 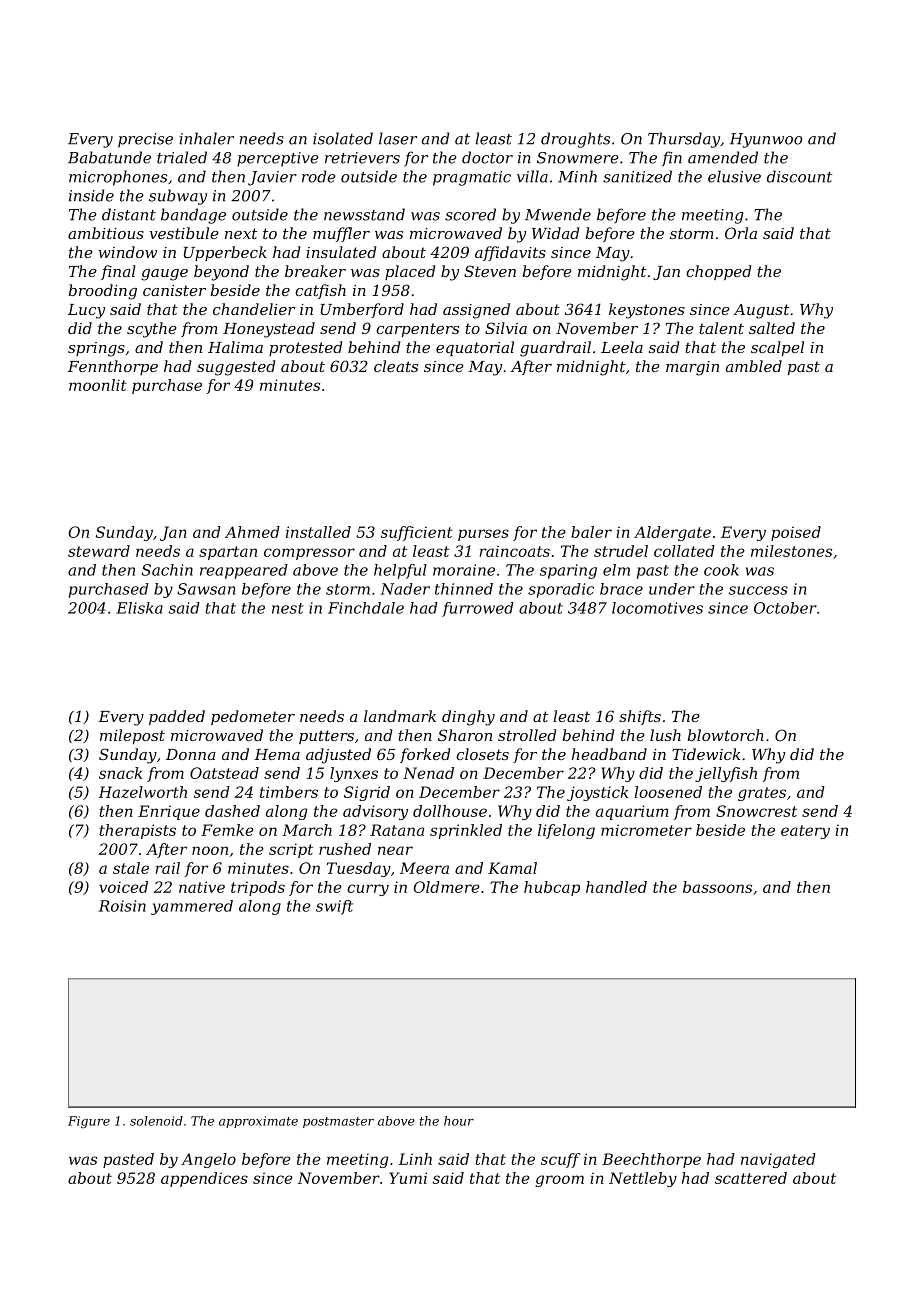 What do you see at coordinates (692, 368) in the document?
I see `margin` at bounding box center [692, 368].
